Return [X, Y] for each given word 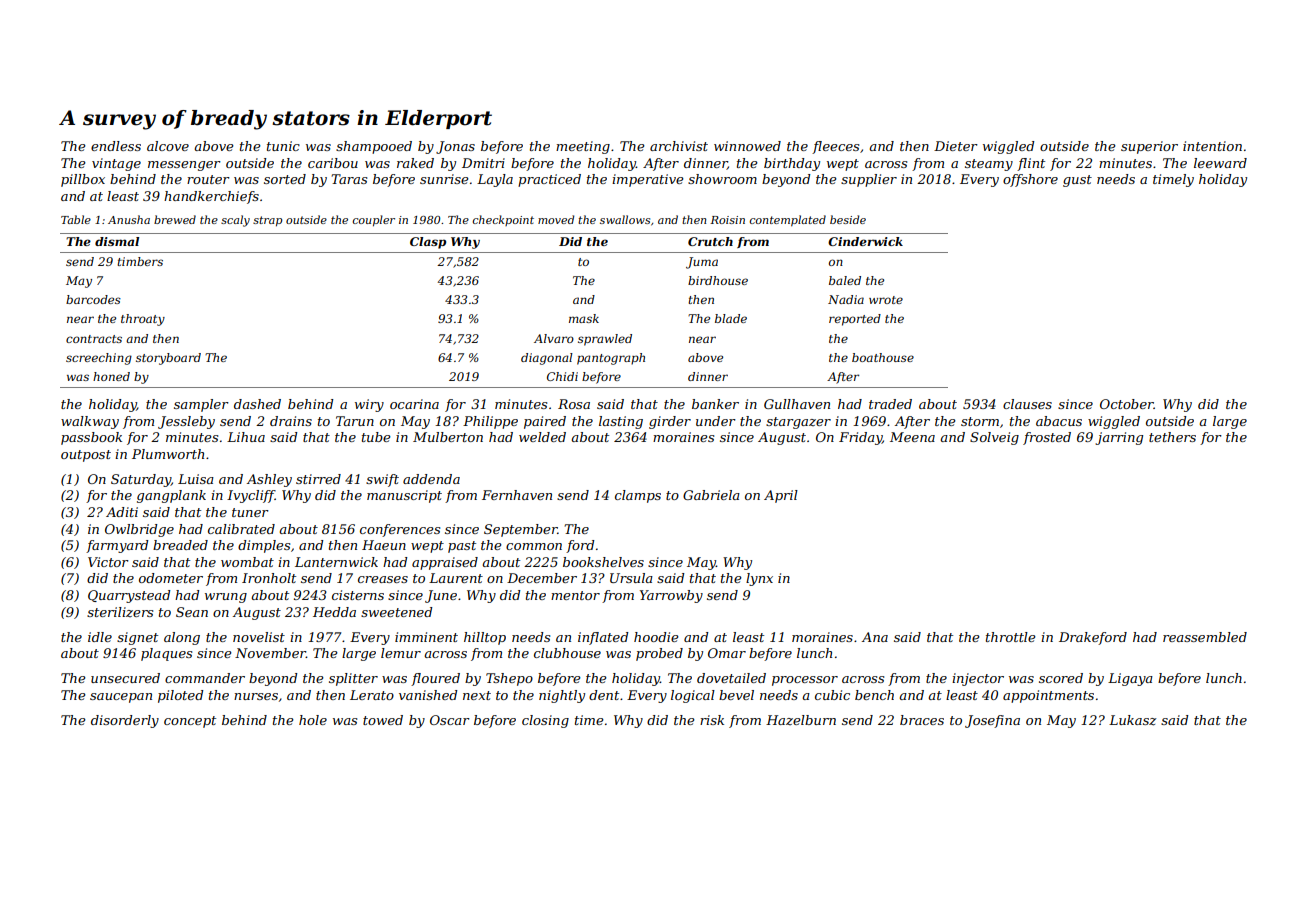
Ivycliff [251, 496]
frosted [1047, 438]
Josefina [992, 721]
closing [545, 721]
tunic [283, 146]
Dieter [956, 146]
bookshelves [603, 562]
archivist [679, 146]
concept [190, 722]
